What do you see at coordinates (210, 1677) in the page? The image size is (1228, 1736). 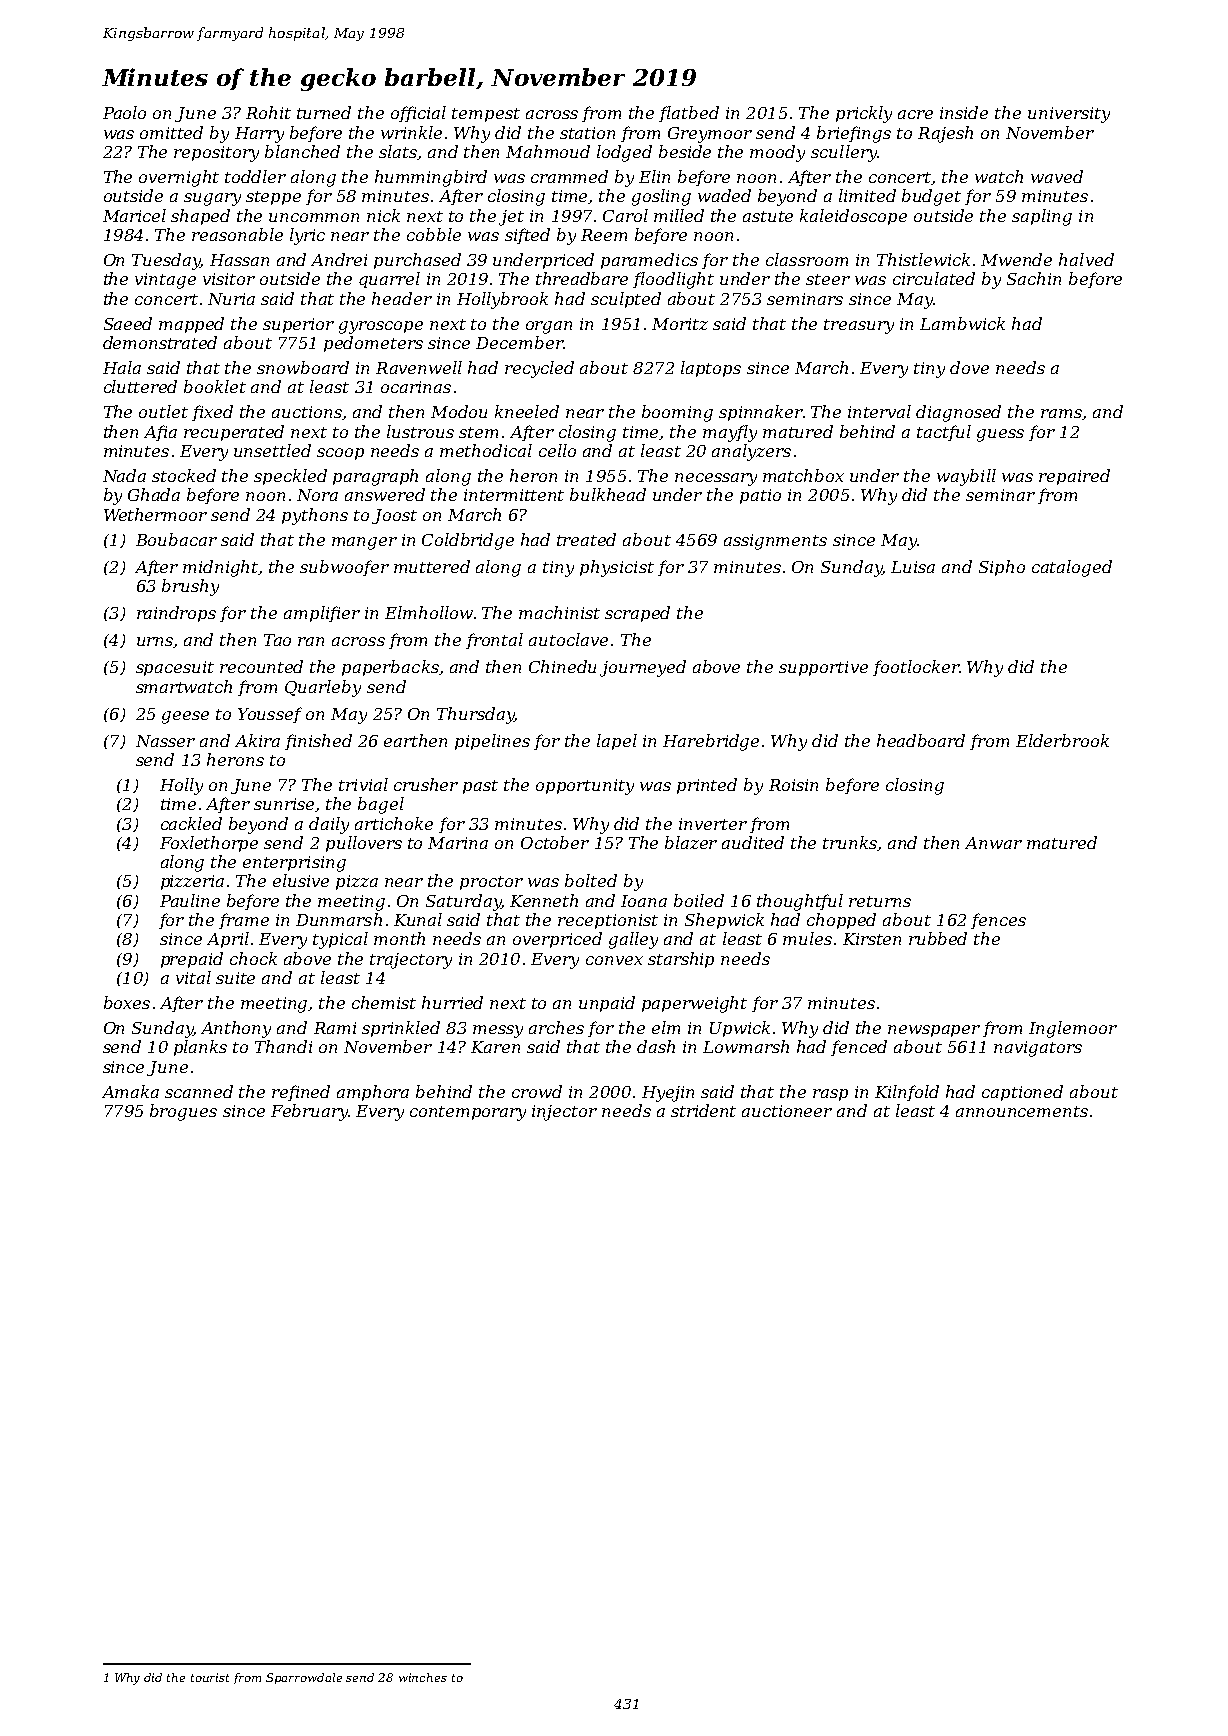 I see `tourist` at bounding box center [210, 1677].
